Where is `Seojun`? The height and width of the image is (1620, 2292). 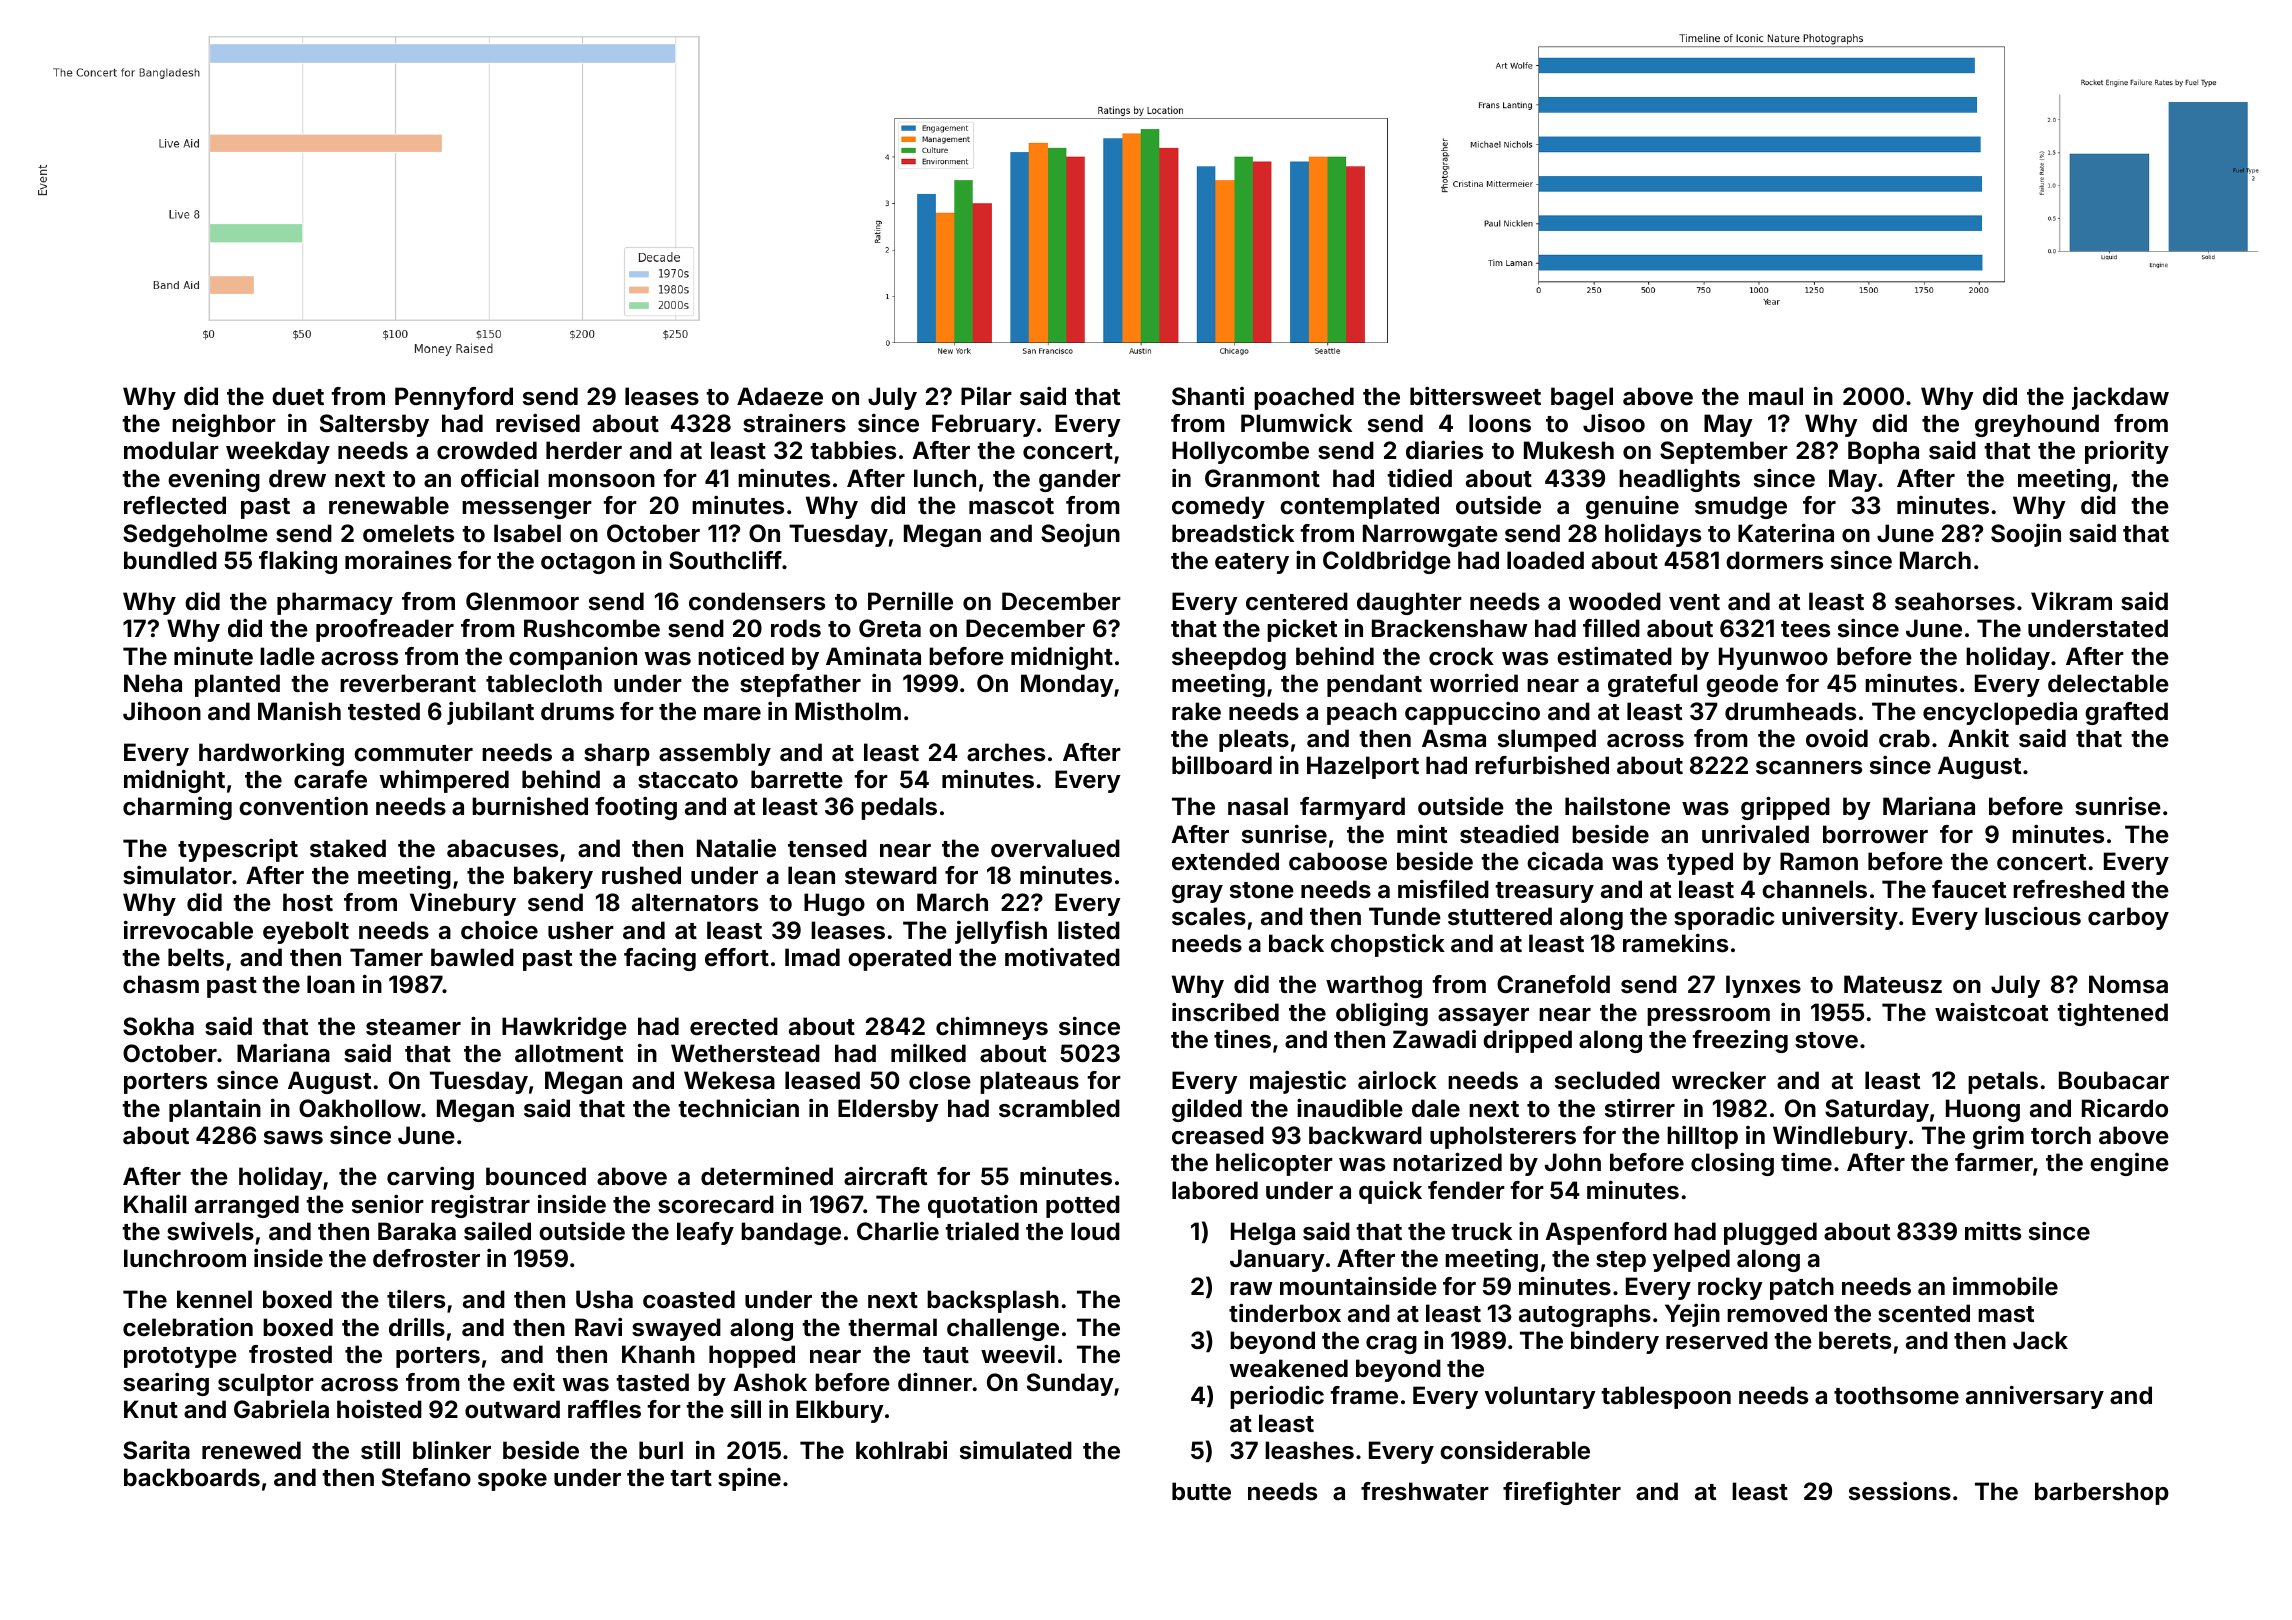 Seojun is located at coordinates (1080, 535).
